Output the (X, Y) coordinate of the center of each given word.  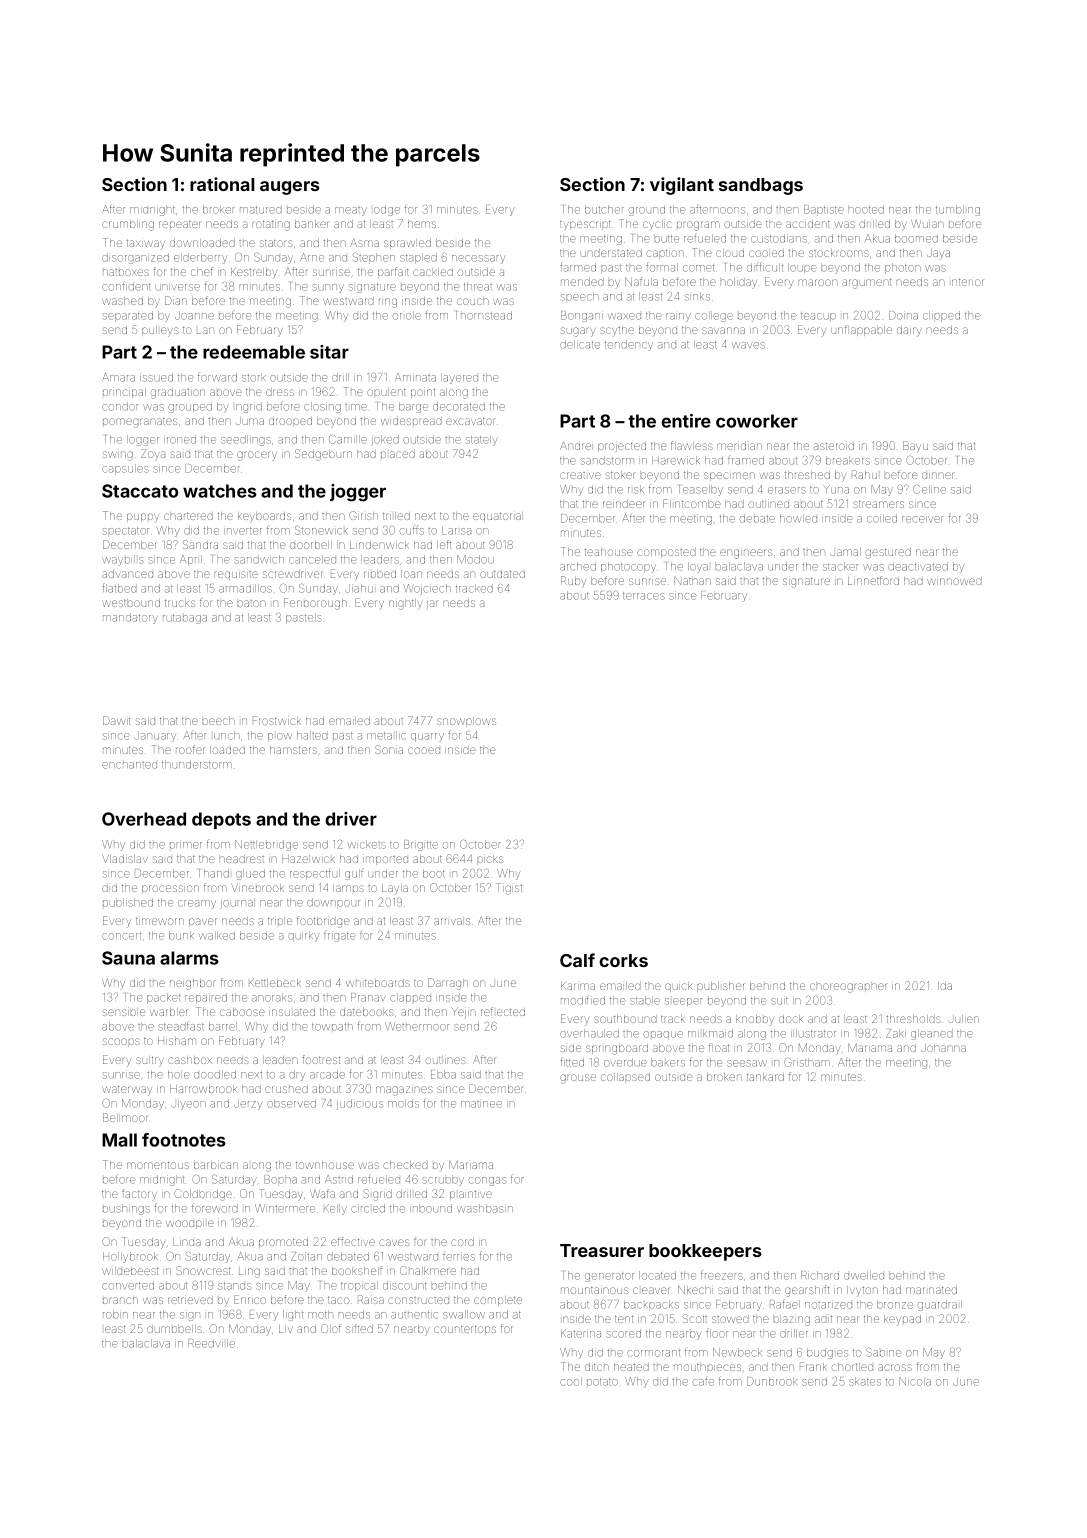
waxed (624, 316)
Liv (286, 1329)
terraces (644, 596)
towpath (332, 1027)
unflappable (861, 330)
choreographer (848, 988)
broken (724, 1077)
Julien (964, 1019)
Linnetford (873, 580)
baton (252, 603)
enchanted (129, 765)
